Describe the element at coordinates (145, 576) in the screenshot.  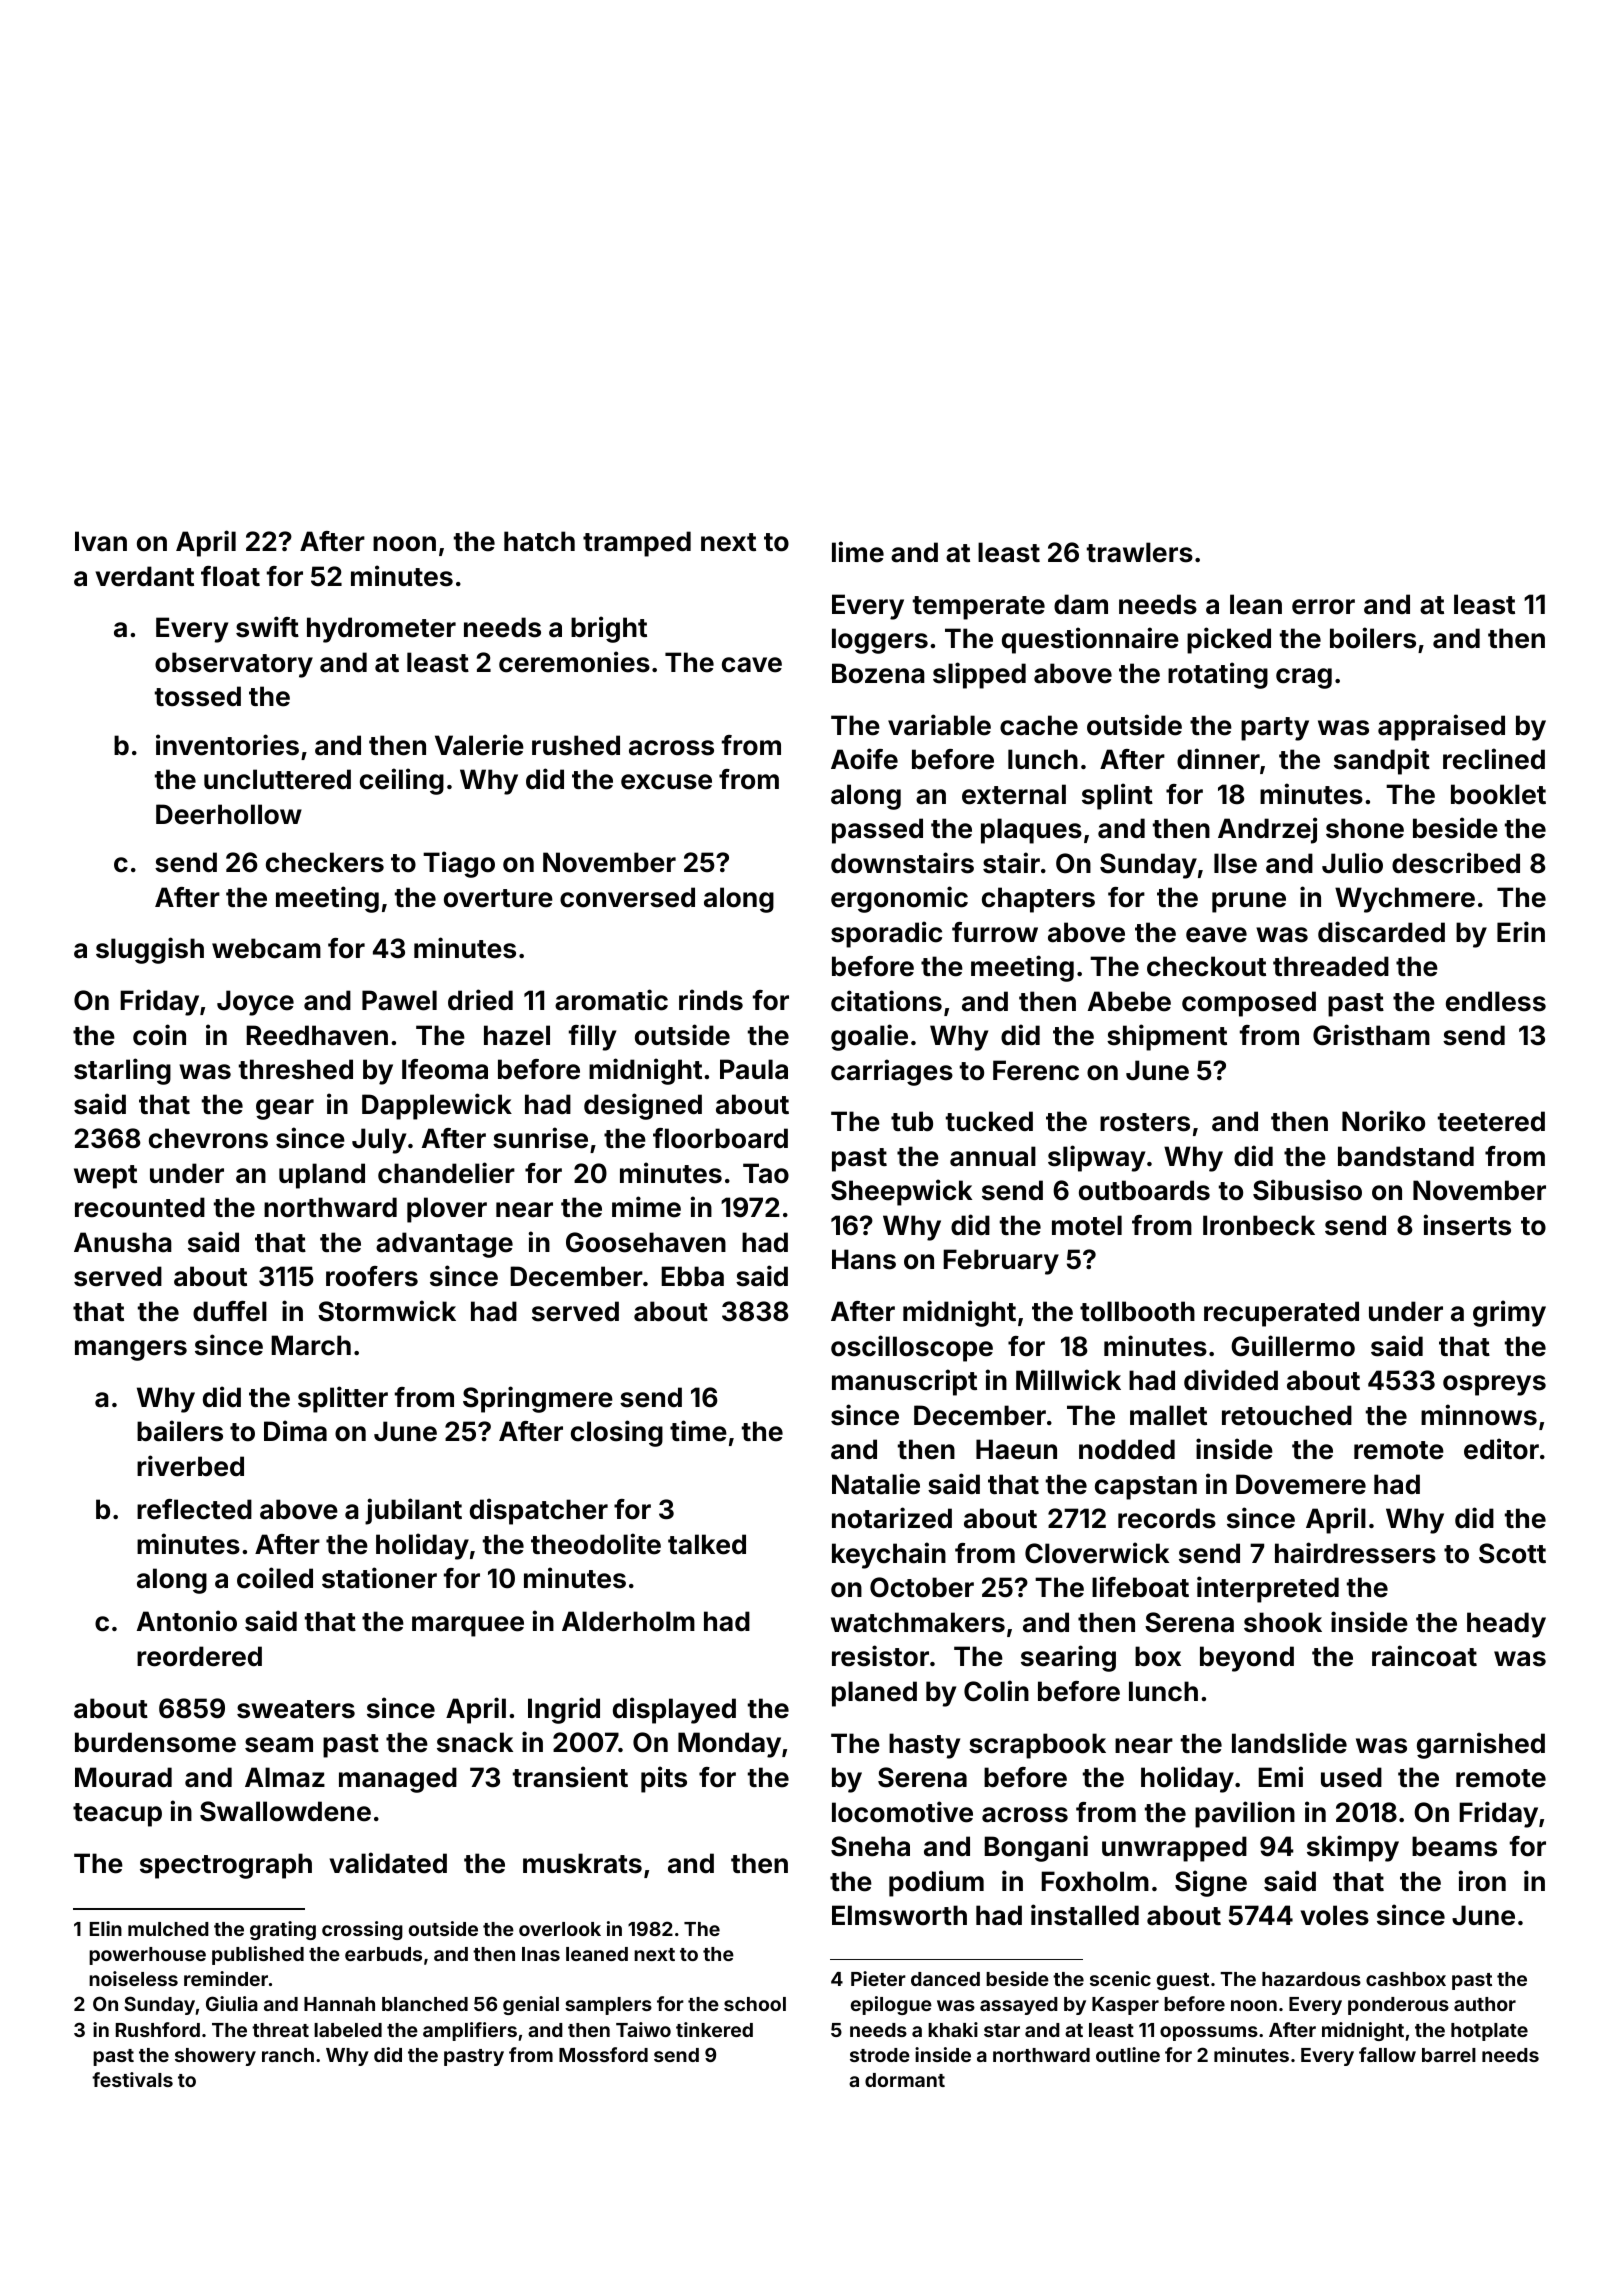
I see `verdant` at that location.
